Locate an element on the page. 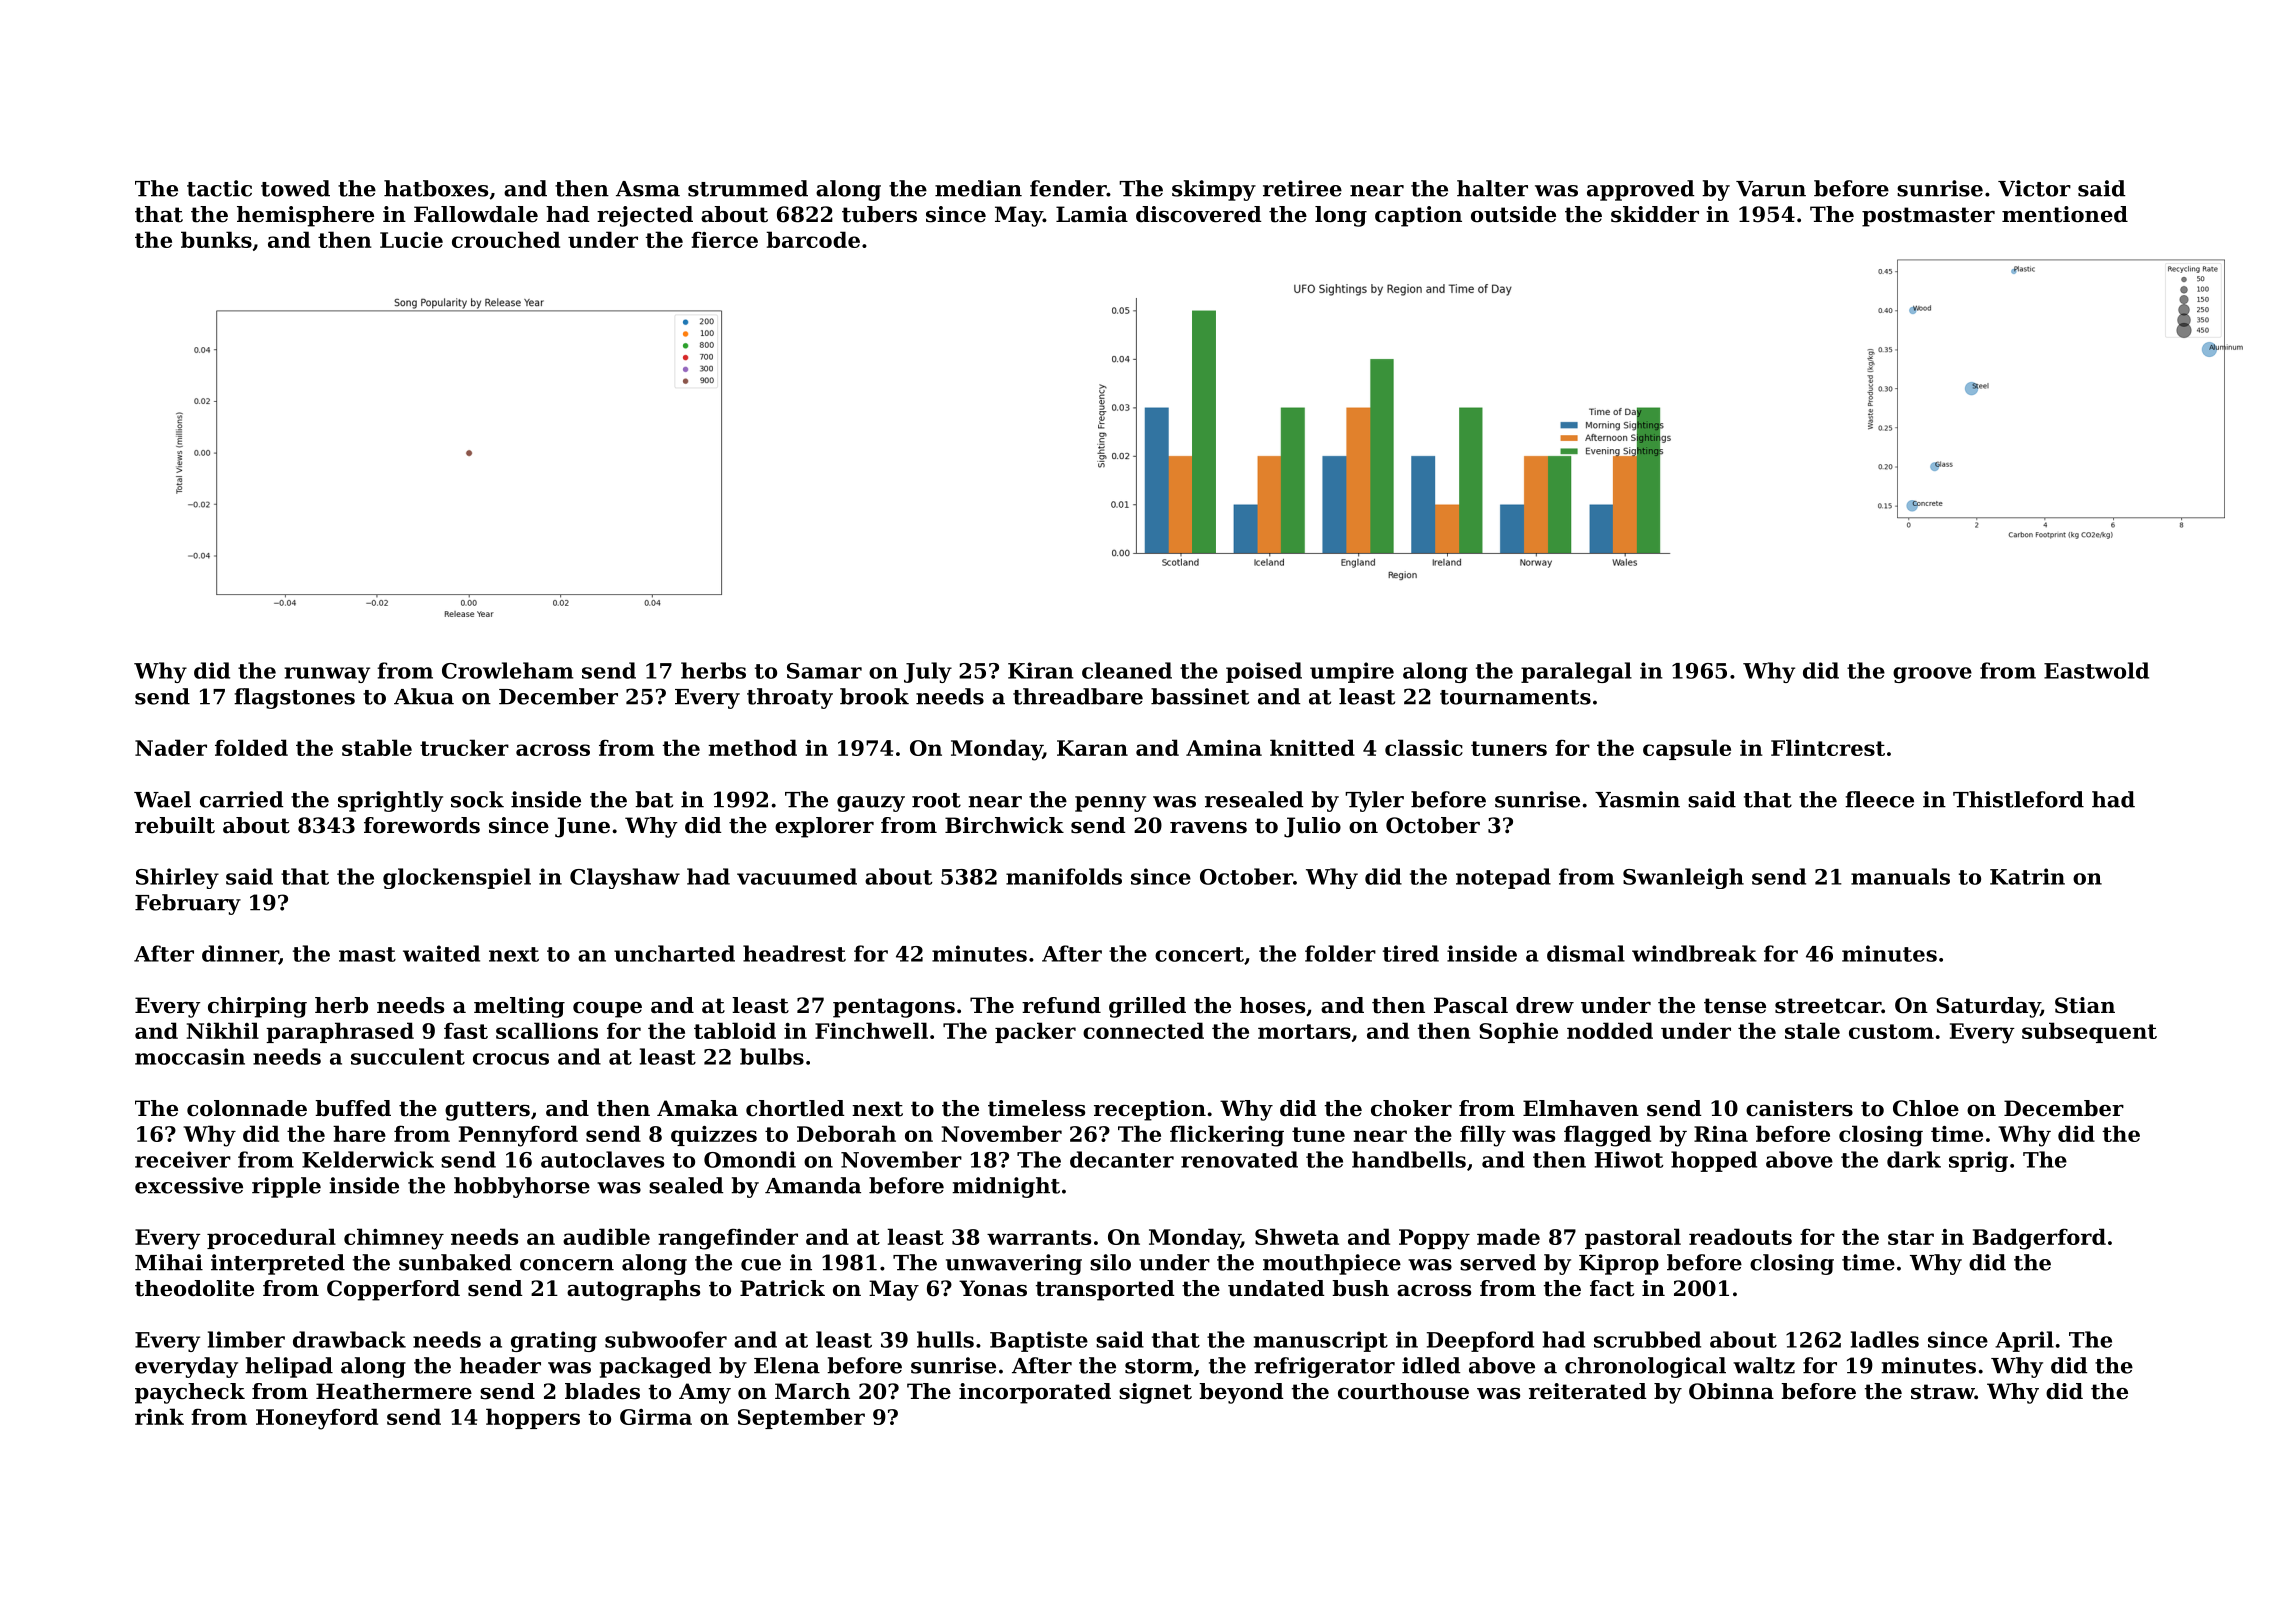 The height and width of the document is (1620, 2292). Kiran is located at coordinates (1041, 670).
